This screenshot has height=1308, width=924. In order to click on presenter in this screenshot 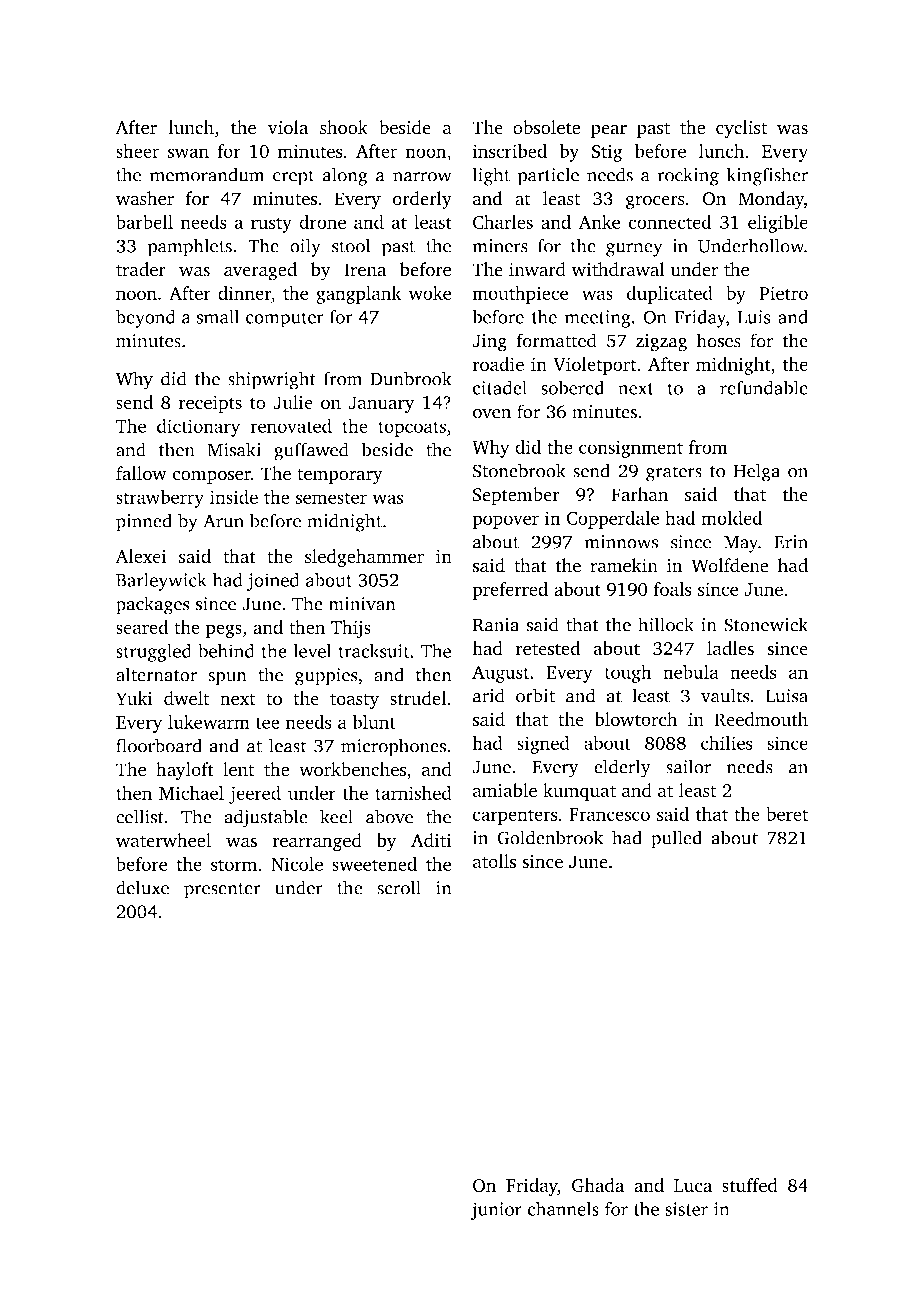, I will do `click(222, 891)`.
